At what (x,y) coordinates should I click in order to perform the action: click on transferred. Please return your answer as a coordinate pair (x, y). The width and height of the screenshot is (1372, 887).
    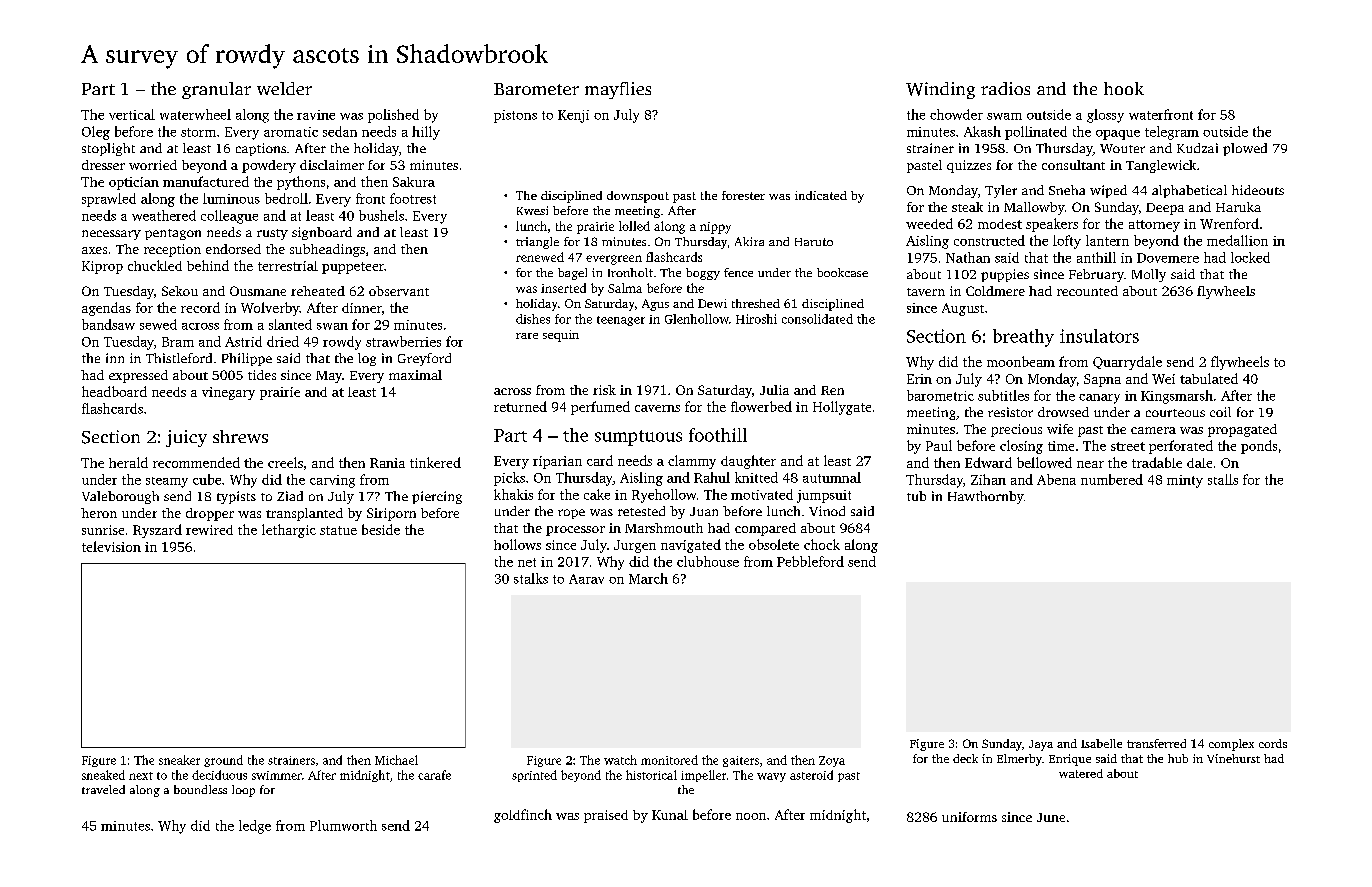
    Looking at the image, I should click on (1156, 743).
